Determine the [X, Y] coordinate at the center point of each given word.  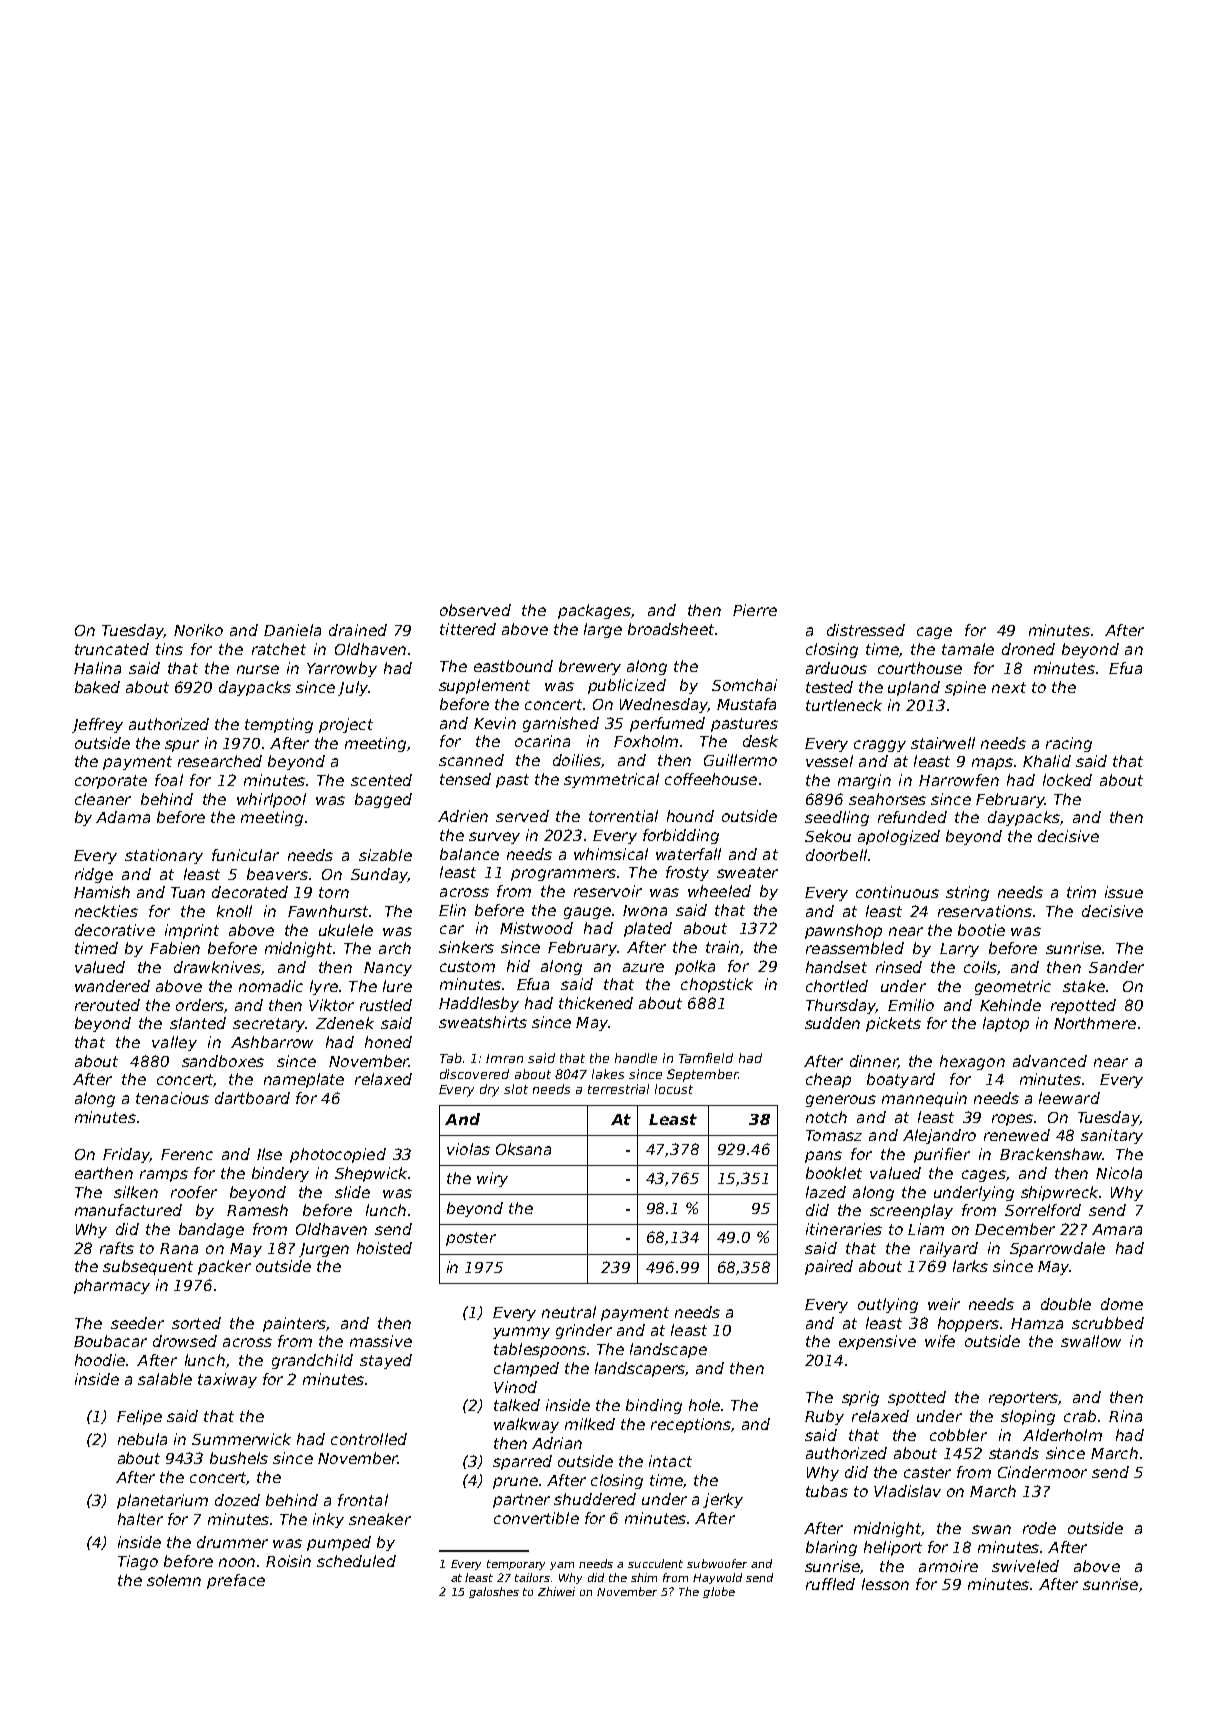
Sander [1116, 967]
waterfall [688, 854]
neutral [569, 1312]
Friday [126, 1155]
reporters [1023, 1399]
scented [381, 780]
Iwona [645, 910]
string [967, 893]
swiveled [1025, 1566]
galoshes [494, 1592]
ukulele [346, 930]
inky [328, 1520]
